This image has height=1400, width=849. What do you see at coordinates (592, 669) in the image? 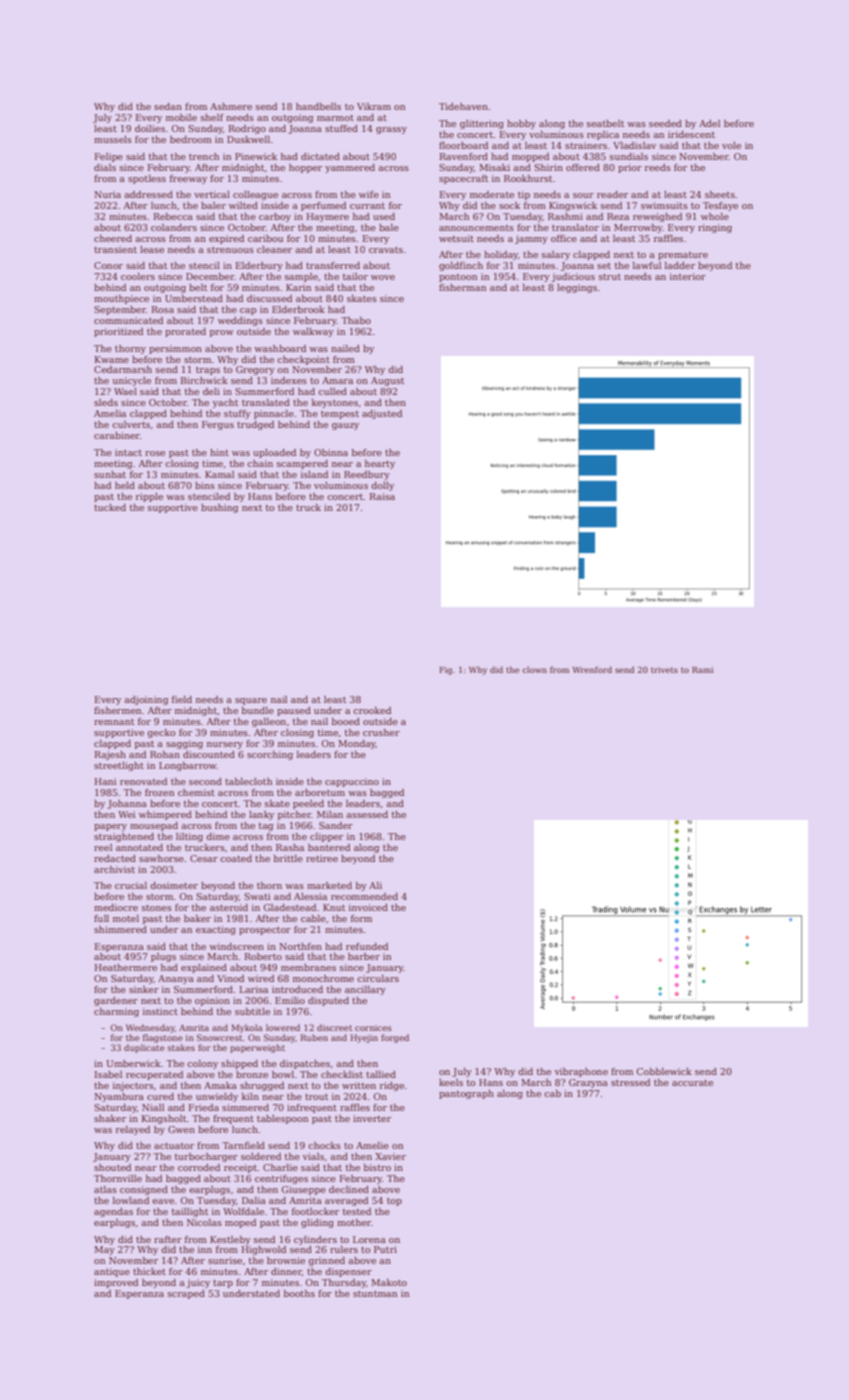
I see `Wrenford` at bounding box center [592, 669].
